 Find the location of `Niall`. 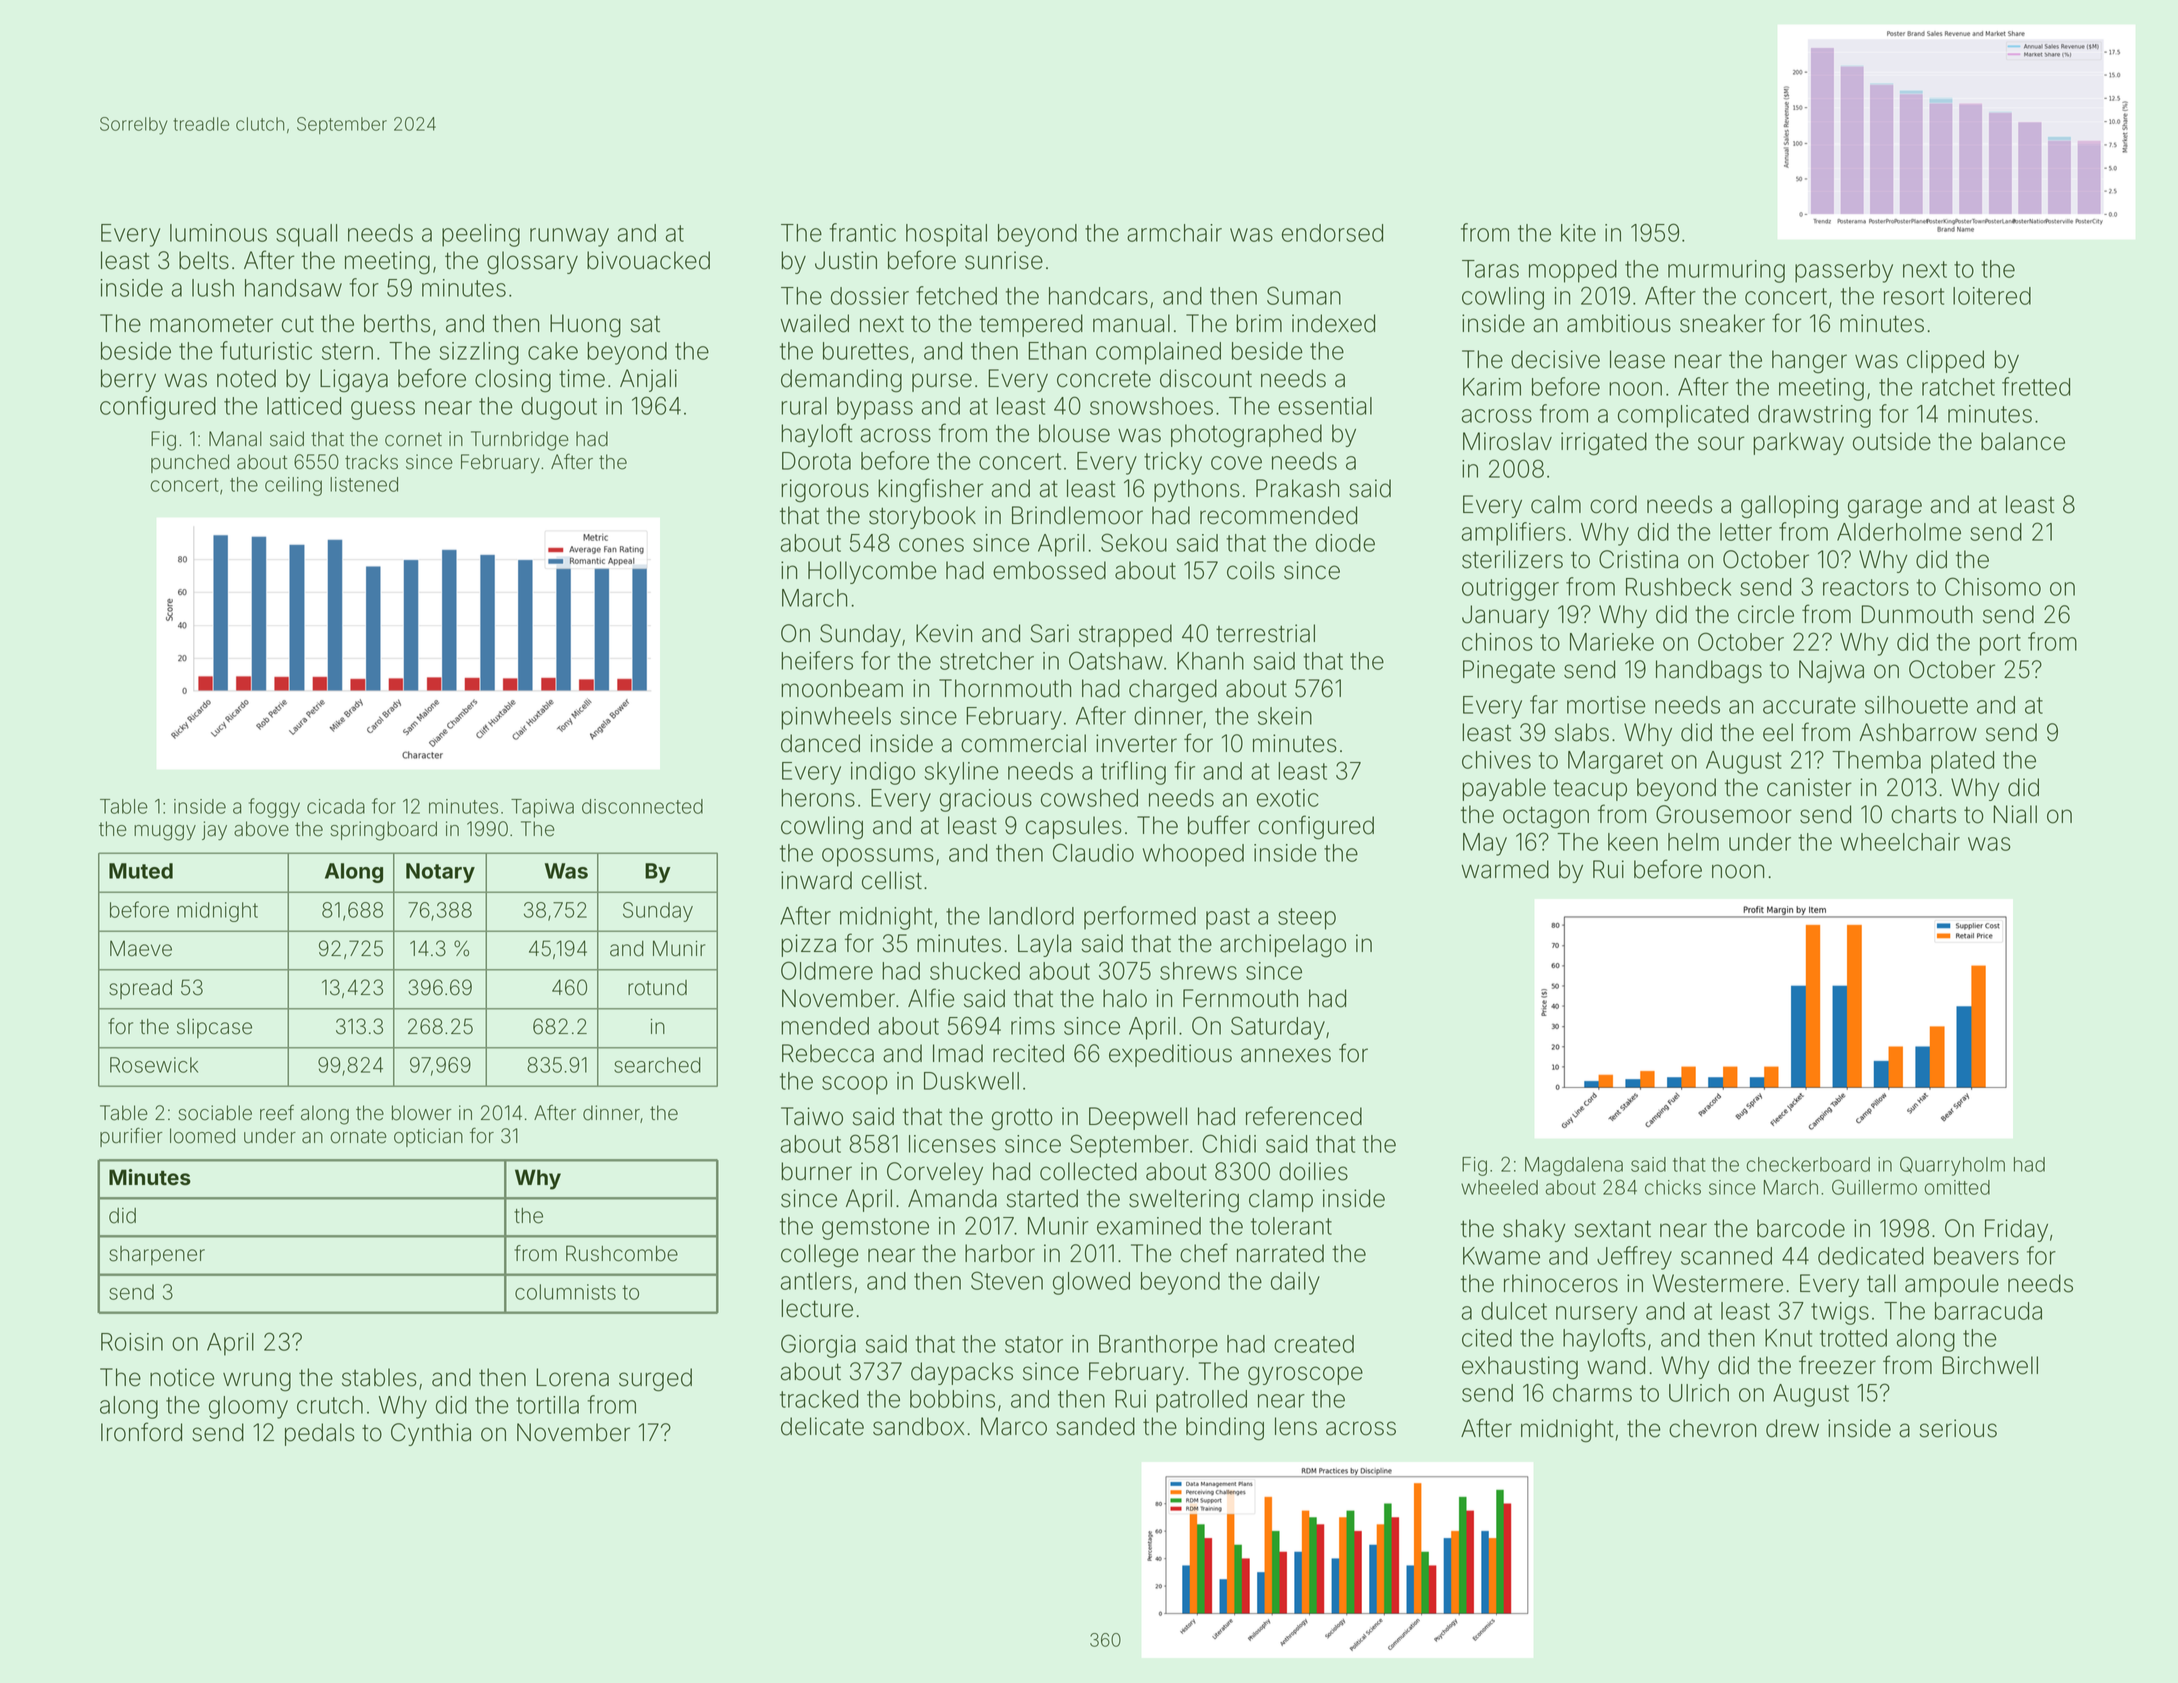

Niall is located at coordinates (2015, 814).
